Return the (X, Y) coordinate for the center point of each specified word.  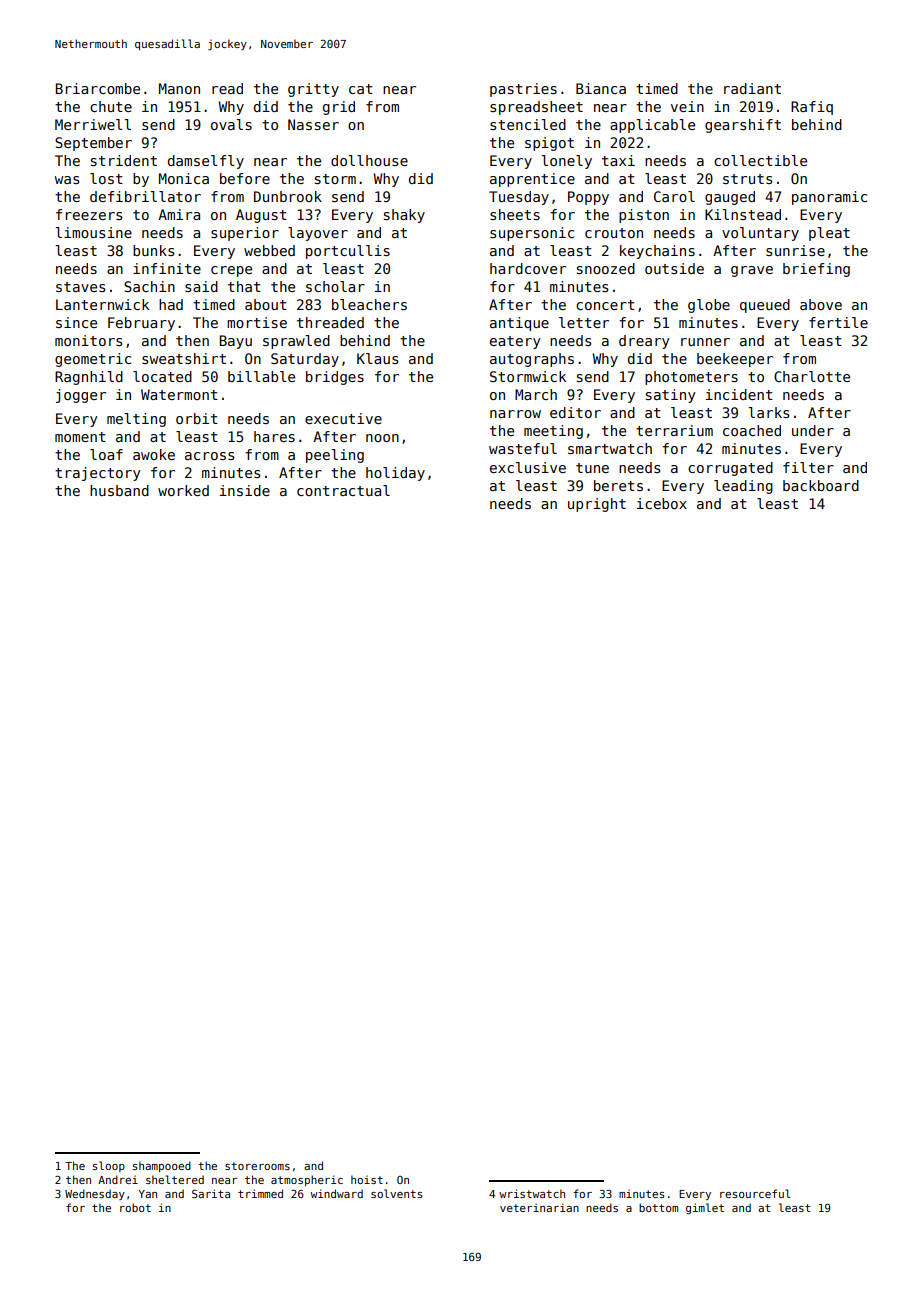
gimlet (705, 1208)
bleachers (369, 304)
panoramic (829, 198)
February (141, 324)
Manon (179, 88)
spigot (549, 144)
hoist (367, 1179)
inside (245, 490)
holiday (395, 474)
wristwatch (532, 1193)
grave (752, 271)
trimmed (260, 1193)
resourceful (755, 1193)
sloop (109, 1166)
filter (808, 467)
